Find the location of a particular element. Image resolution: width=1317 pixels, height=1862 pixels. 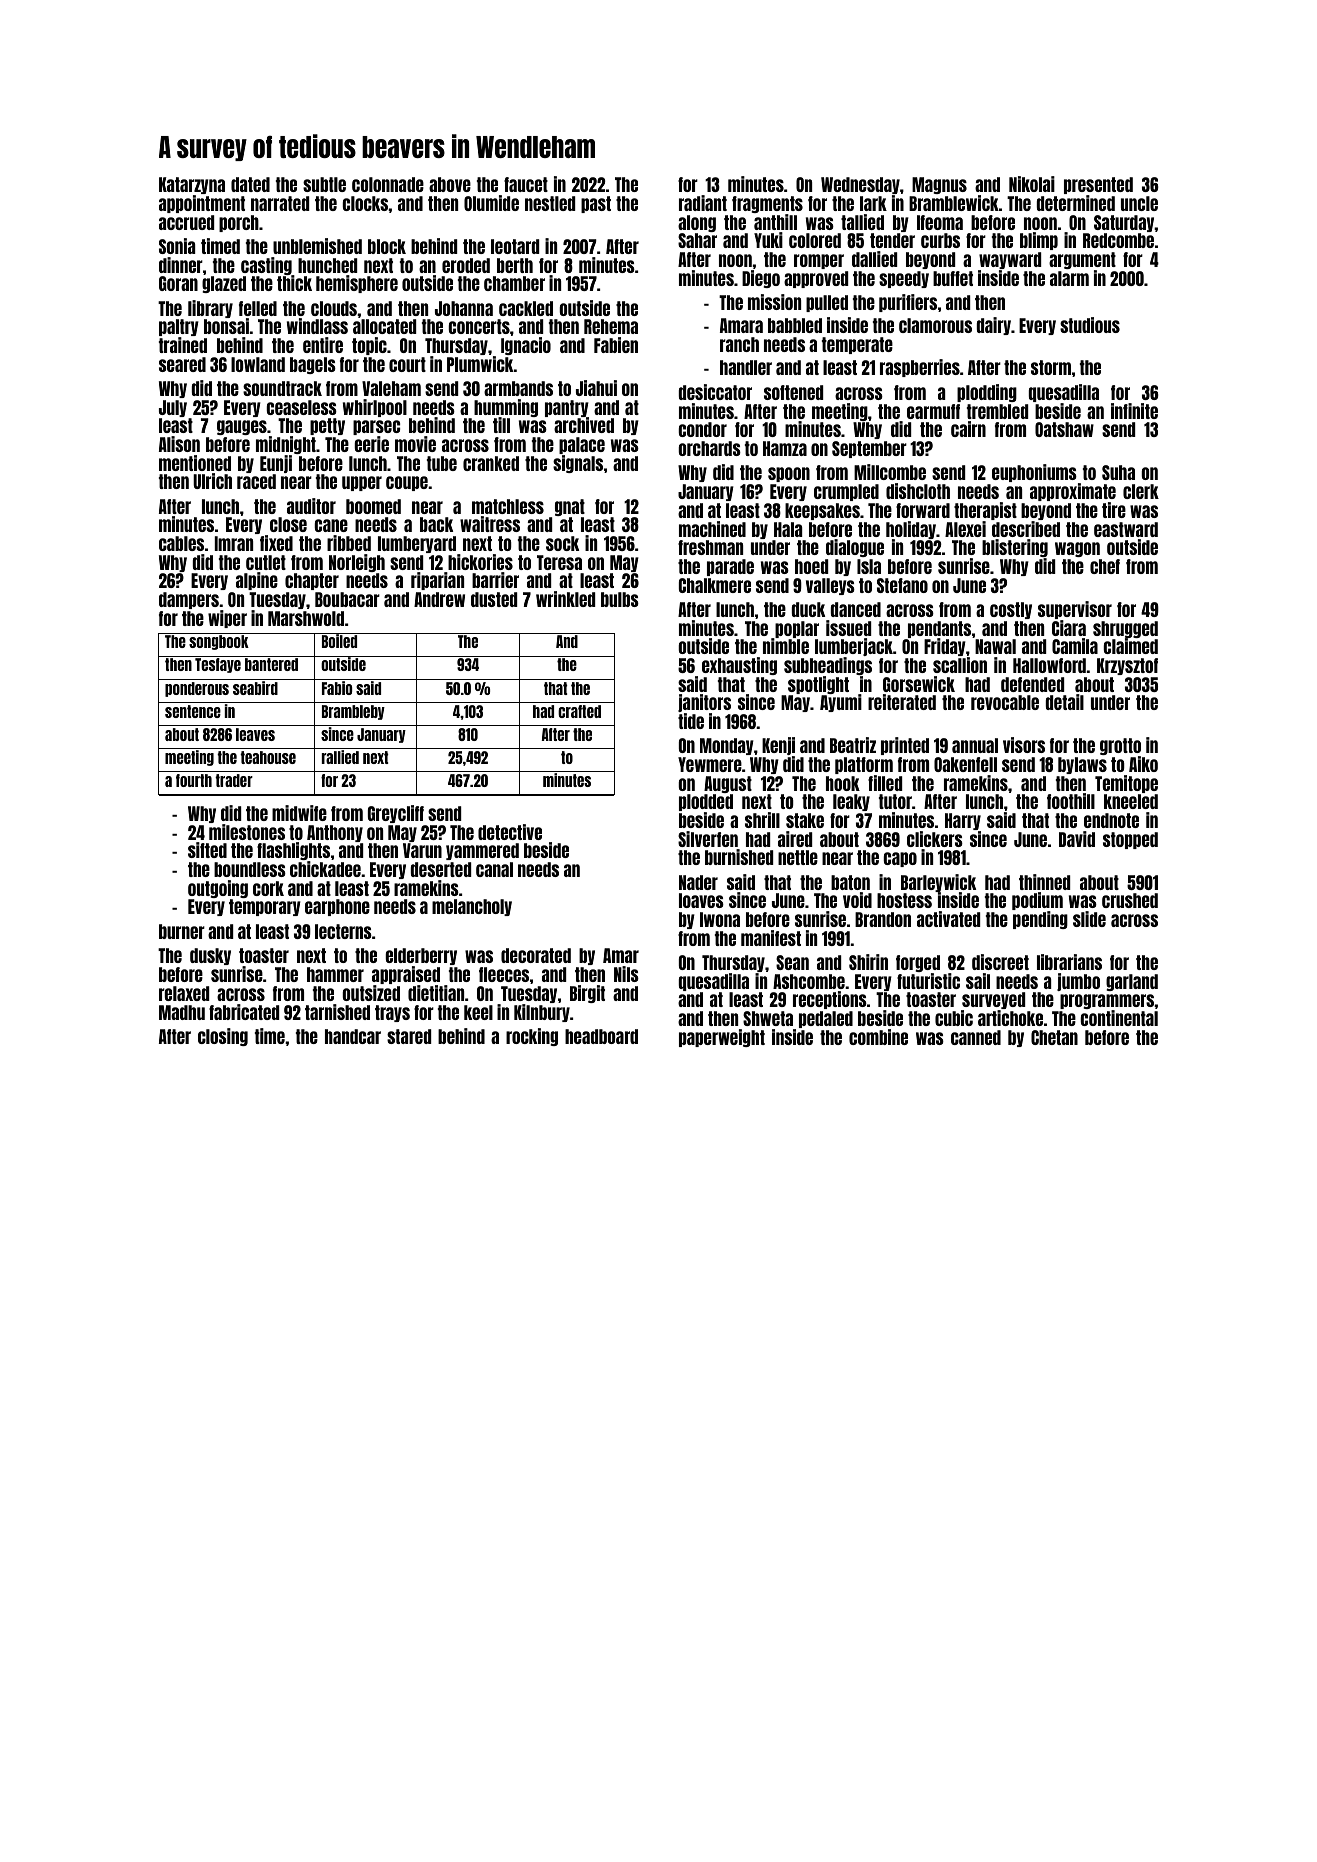

Chetan is located at coordinates (1054, 1037).
